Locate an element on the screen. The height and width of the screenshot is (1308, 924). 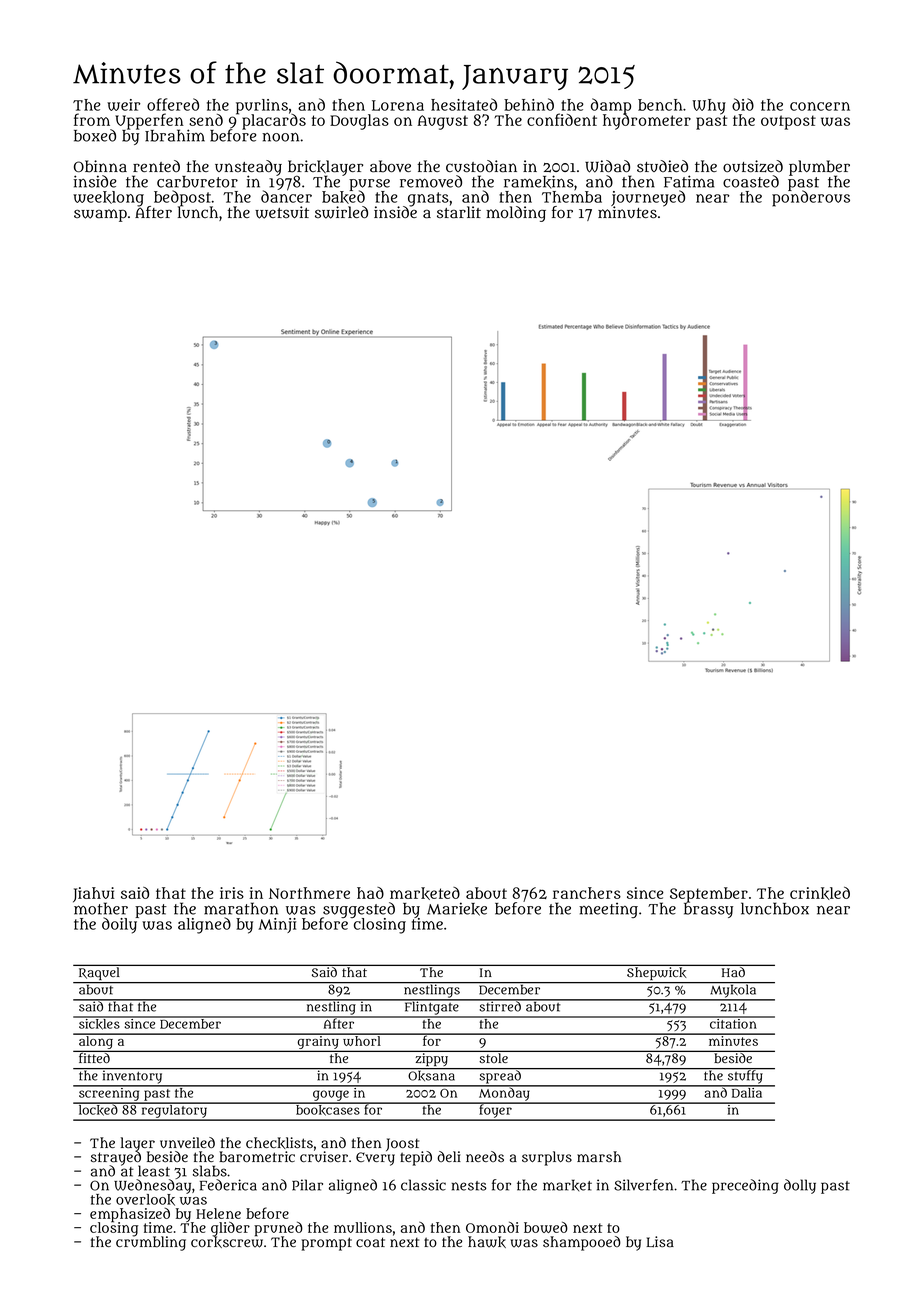
wetsuit is located at coordinates (282, 212).
